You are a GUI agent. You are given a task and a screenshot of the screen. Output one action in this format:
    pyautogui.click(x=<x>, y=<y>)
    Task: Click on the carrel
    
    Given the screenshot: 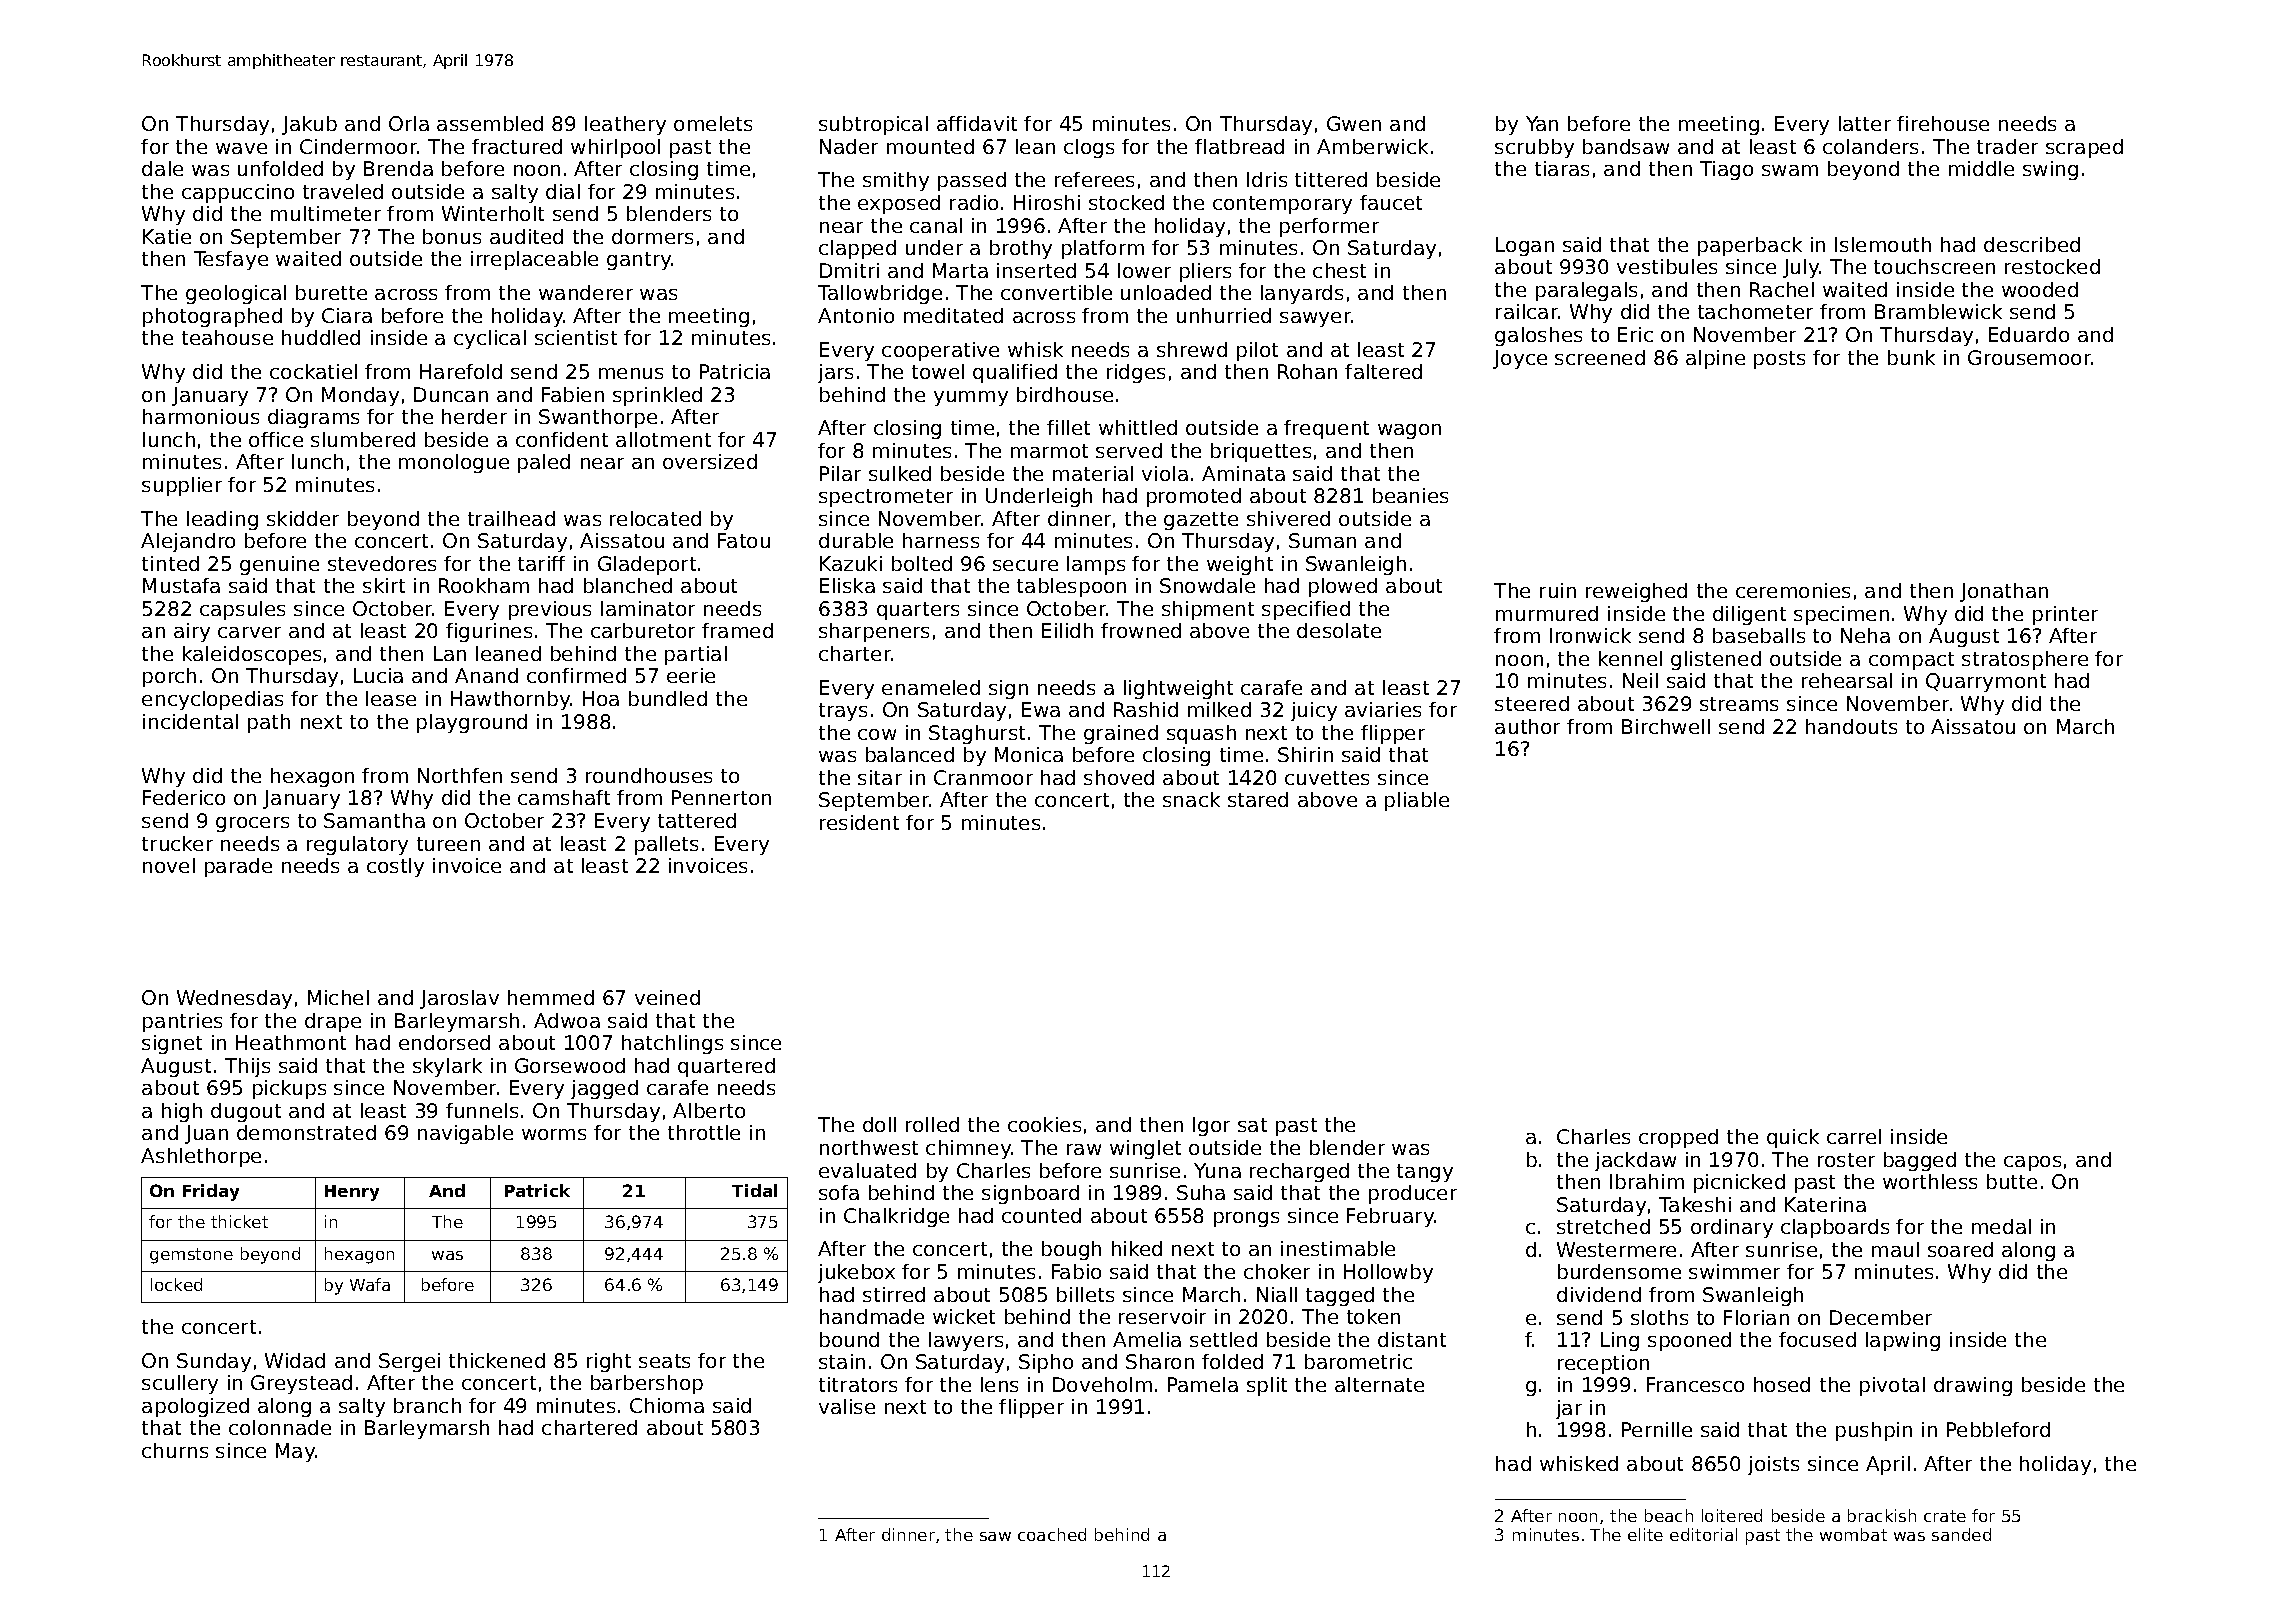 What is the action you would take?
    pyautogui.click(x=1854, y=1136)
